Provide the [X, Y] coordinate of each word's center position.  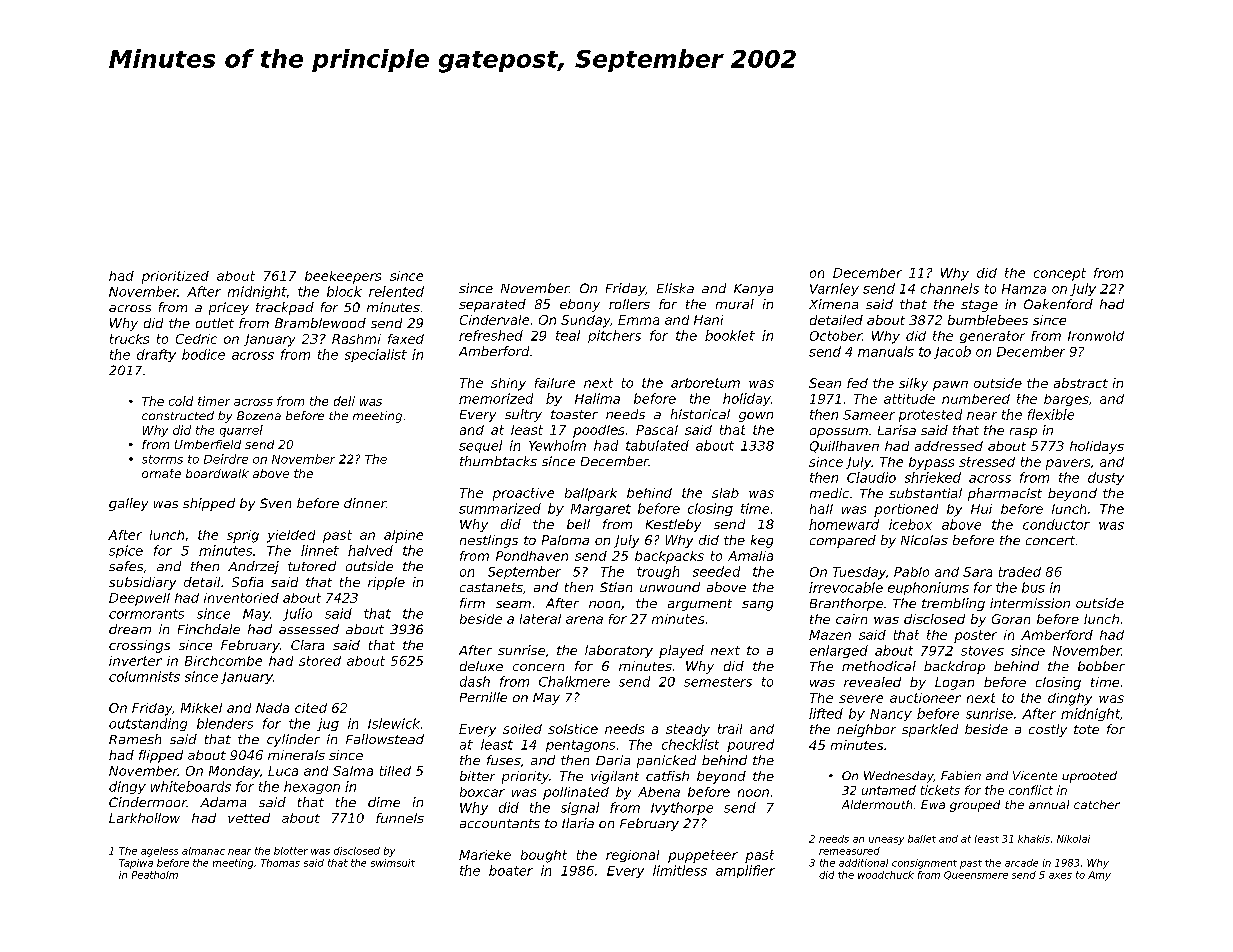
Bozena [259, 415]
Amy [1099, 876]
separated [492, 305]
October [836, 336]
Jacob [952, 352]
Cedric [196, 339]
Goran [1011, 619]
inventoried [241, 598]
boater [511, 870]
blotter [291, 851]
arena [584, 620]
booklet [730, 335]
